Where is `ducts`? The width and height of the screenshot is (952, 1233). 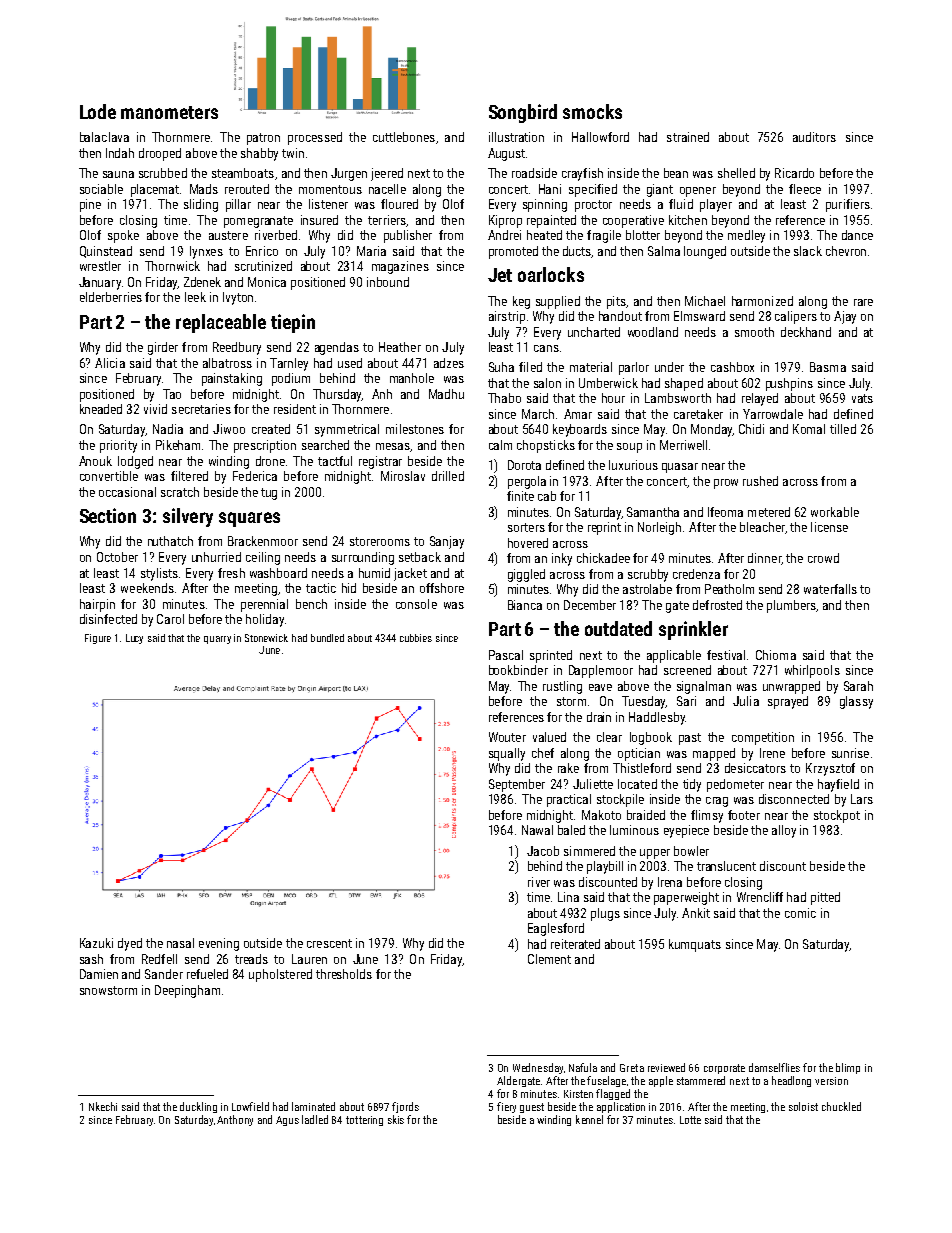 ducts is located at coordinates (577, 252).
